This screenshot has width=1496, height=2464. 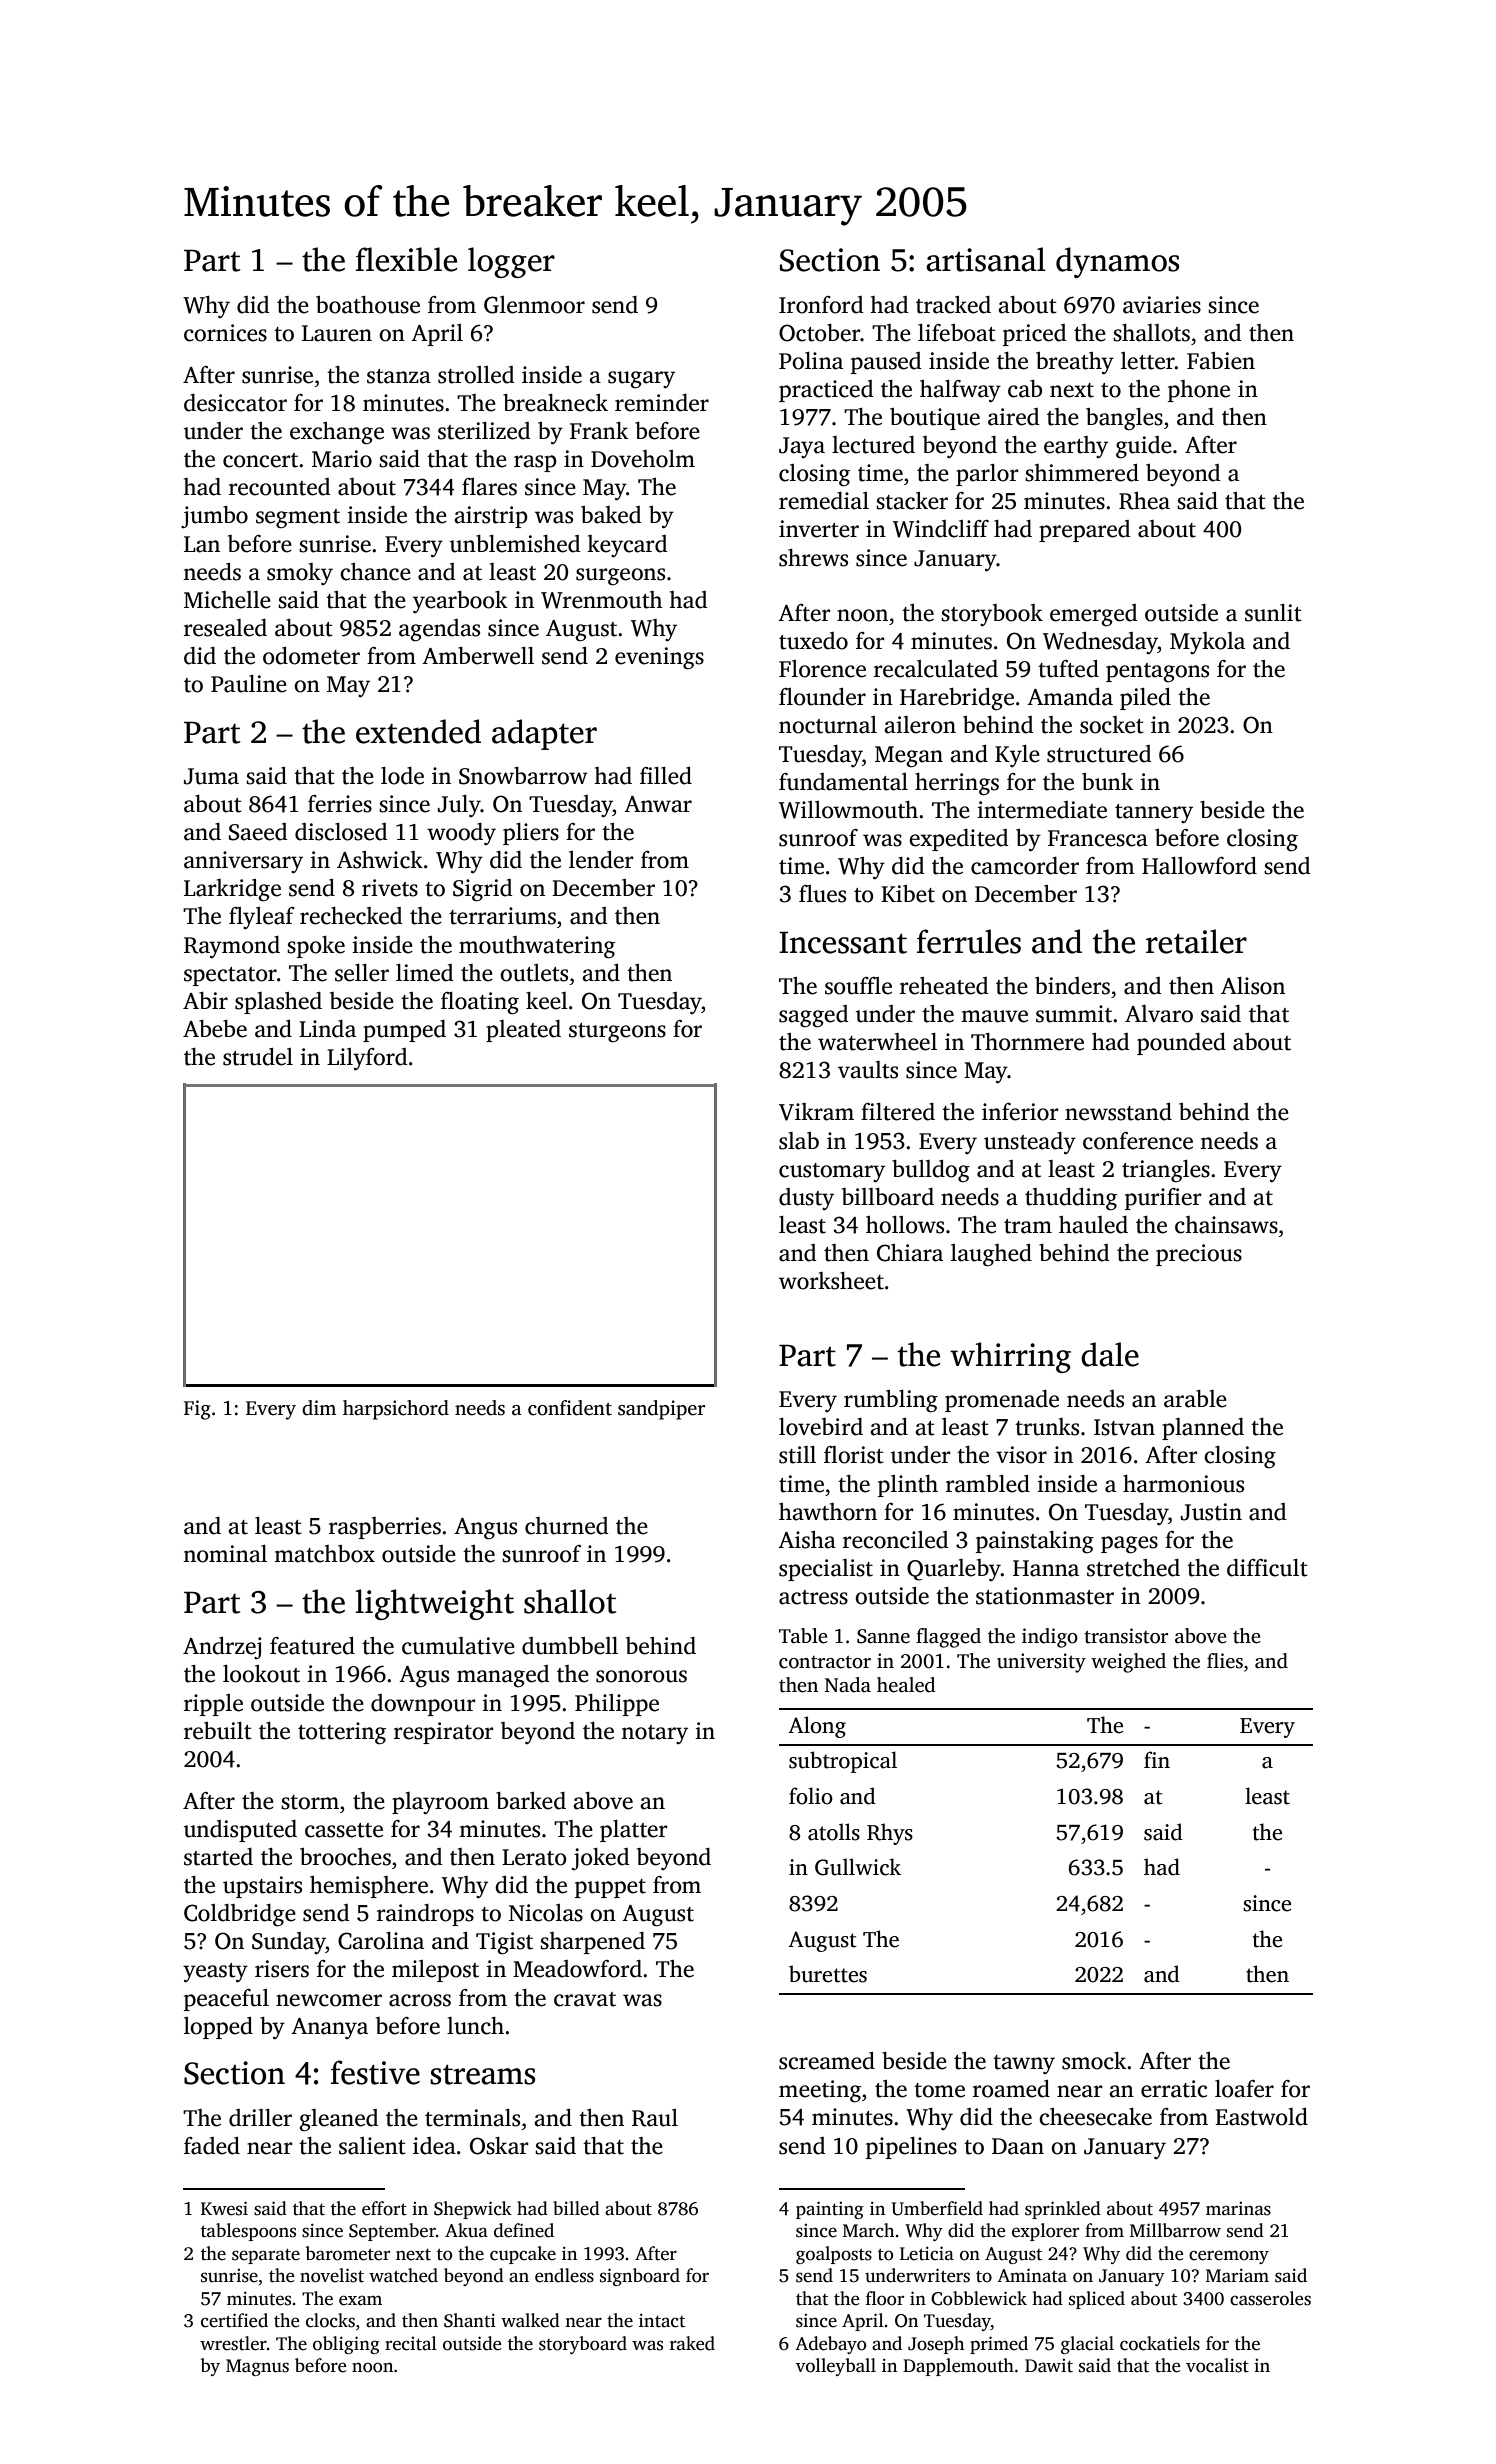 I want to click on strudel, so click(x=258, y=1057).
